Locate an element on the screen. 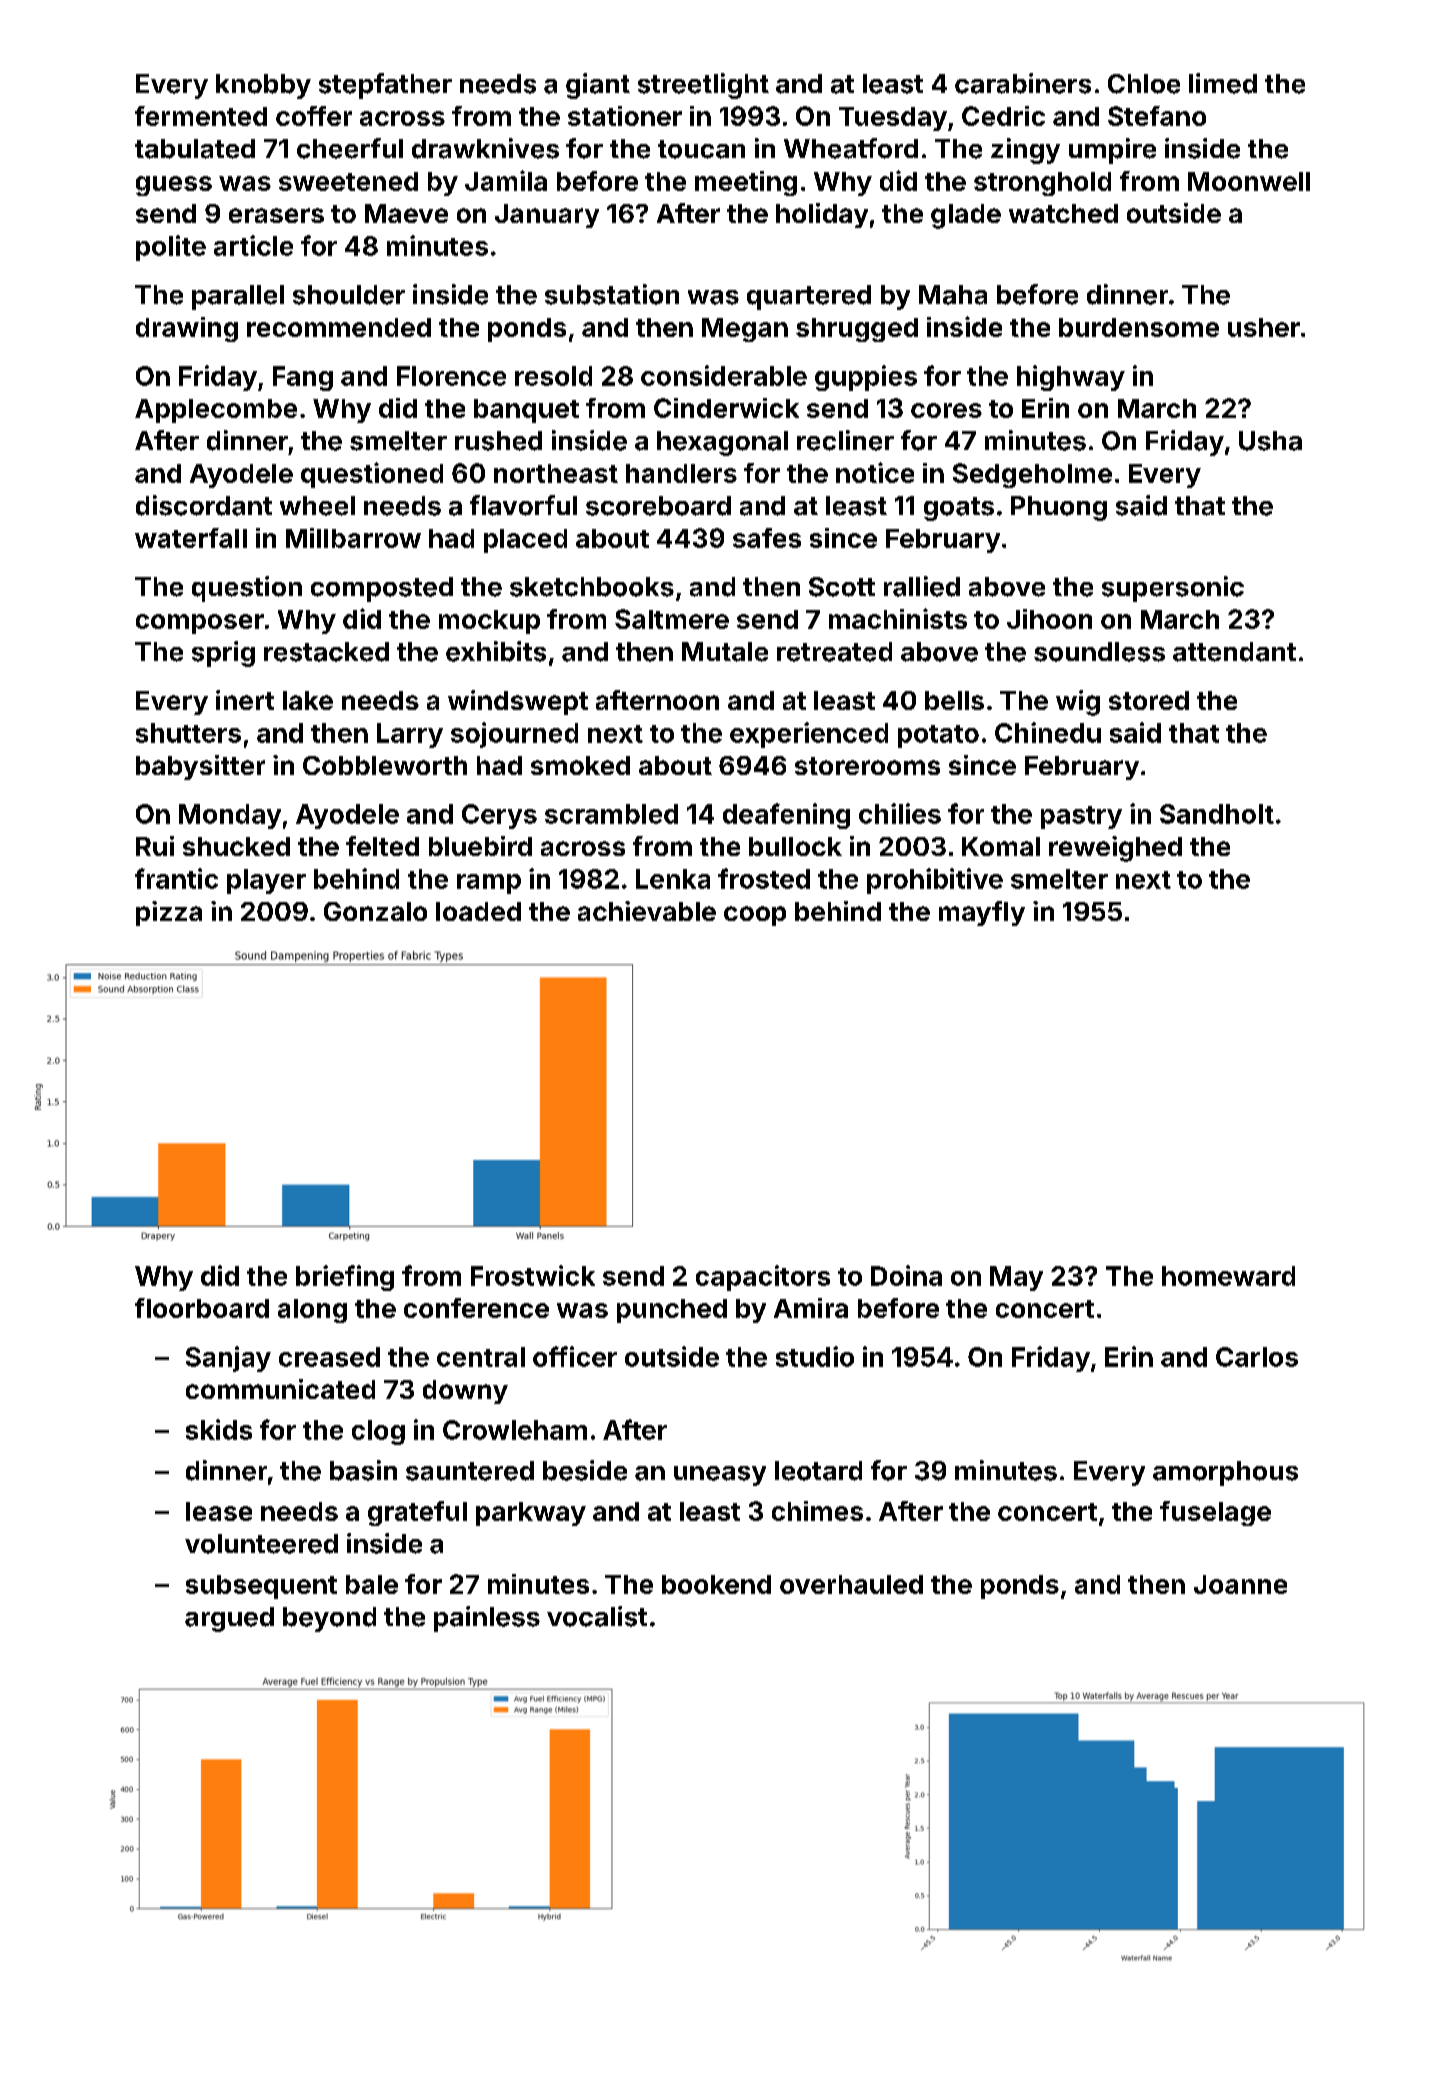  reweighed is located at coordinates (1115, 849).
